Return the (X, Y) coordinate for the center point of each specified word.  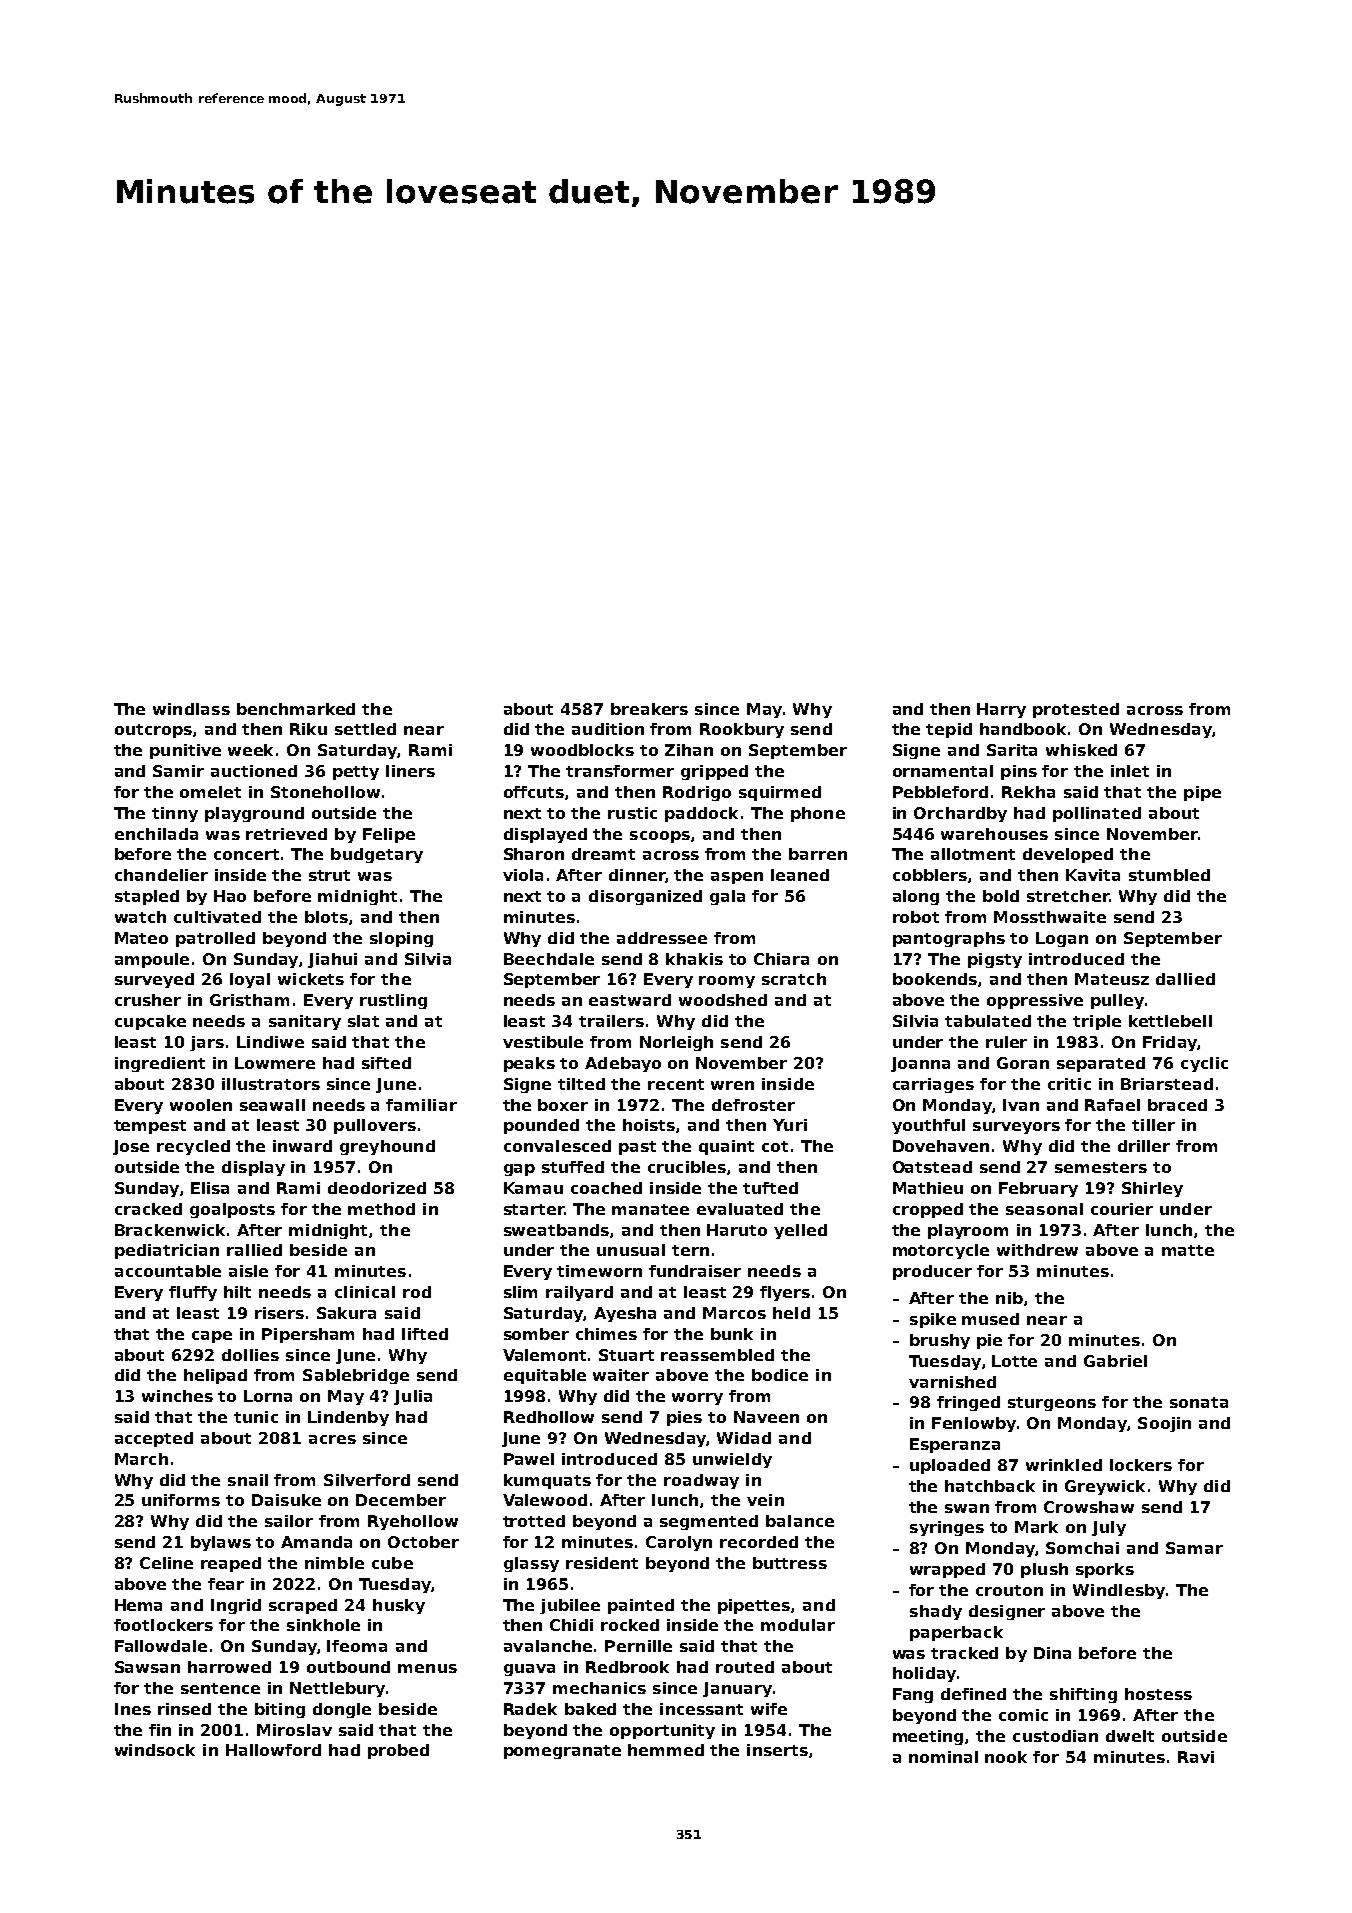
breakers (649, 709)
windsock (155, 1750)
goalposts (232, 1210)
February (1038, 1189)
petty (356, 773)
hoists (649, 1125)
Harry (1001, 710)
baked (590, 1709)
